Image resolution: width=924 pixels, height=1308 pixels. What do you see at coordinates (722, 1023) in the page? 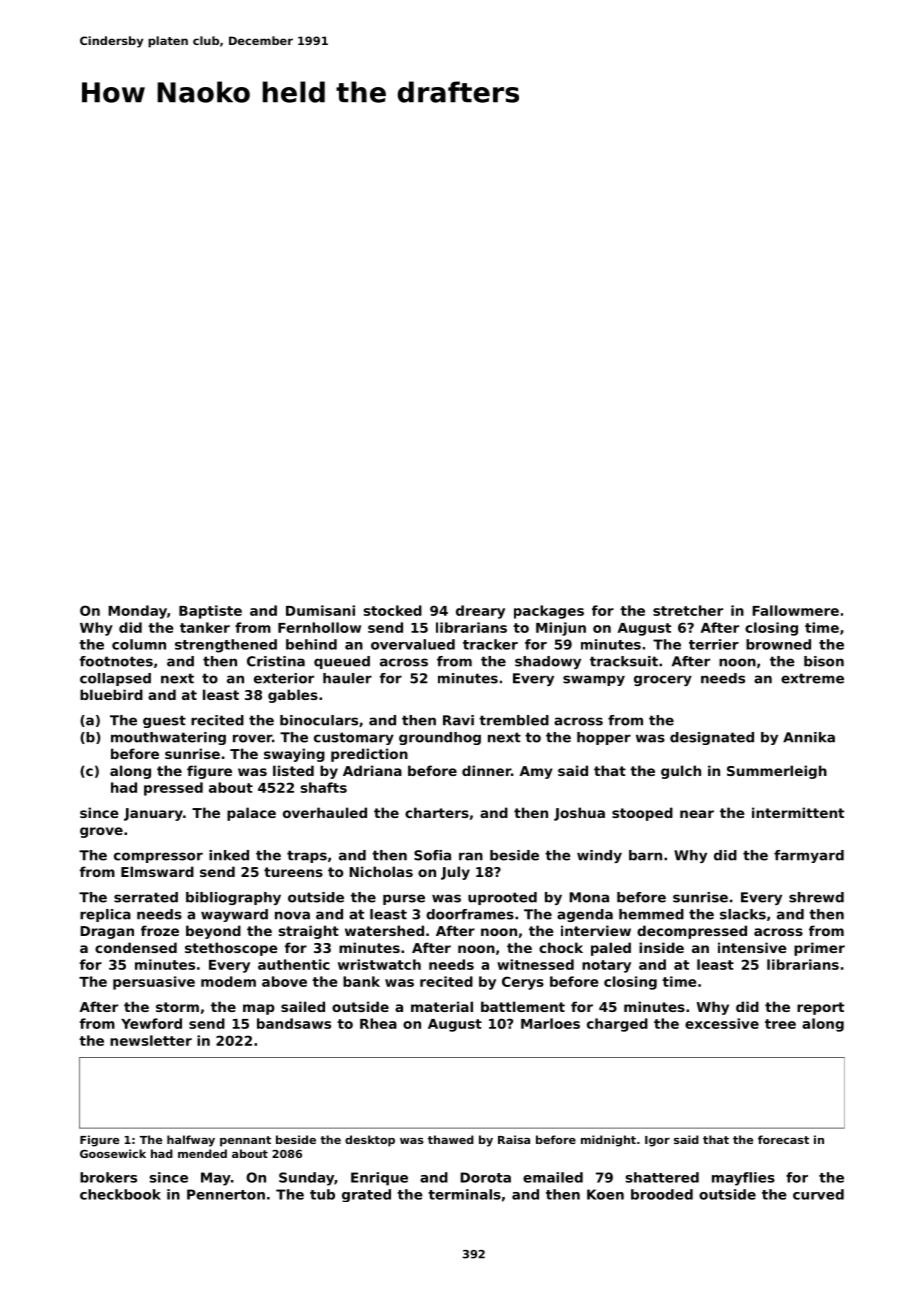
I see `excessive` at bounding box center [722, 1023].
